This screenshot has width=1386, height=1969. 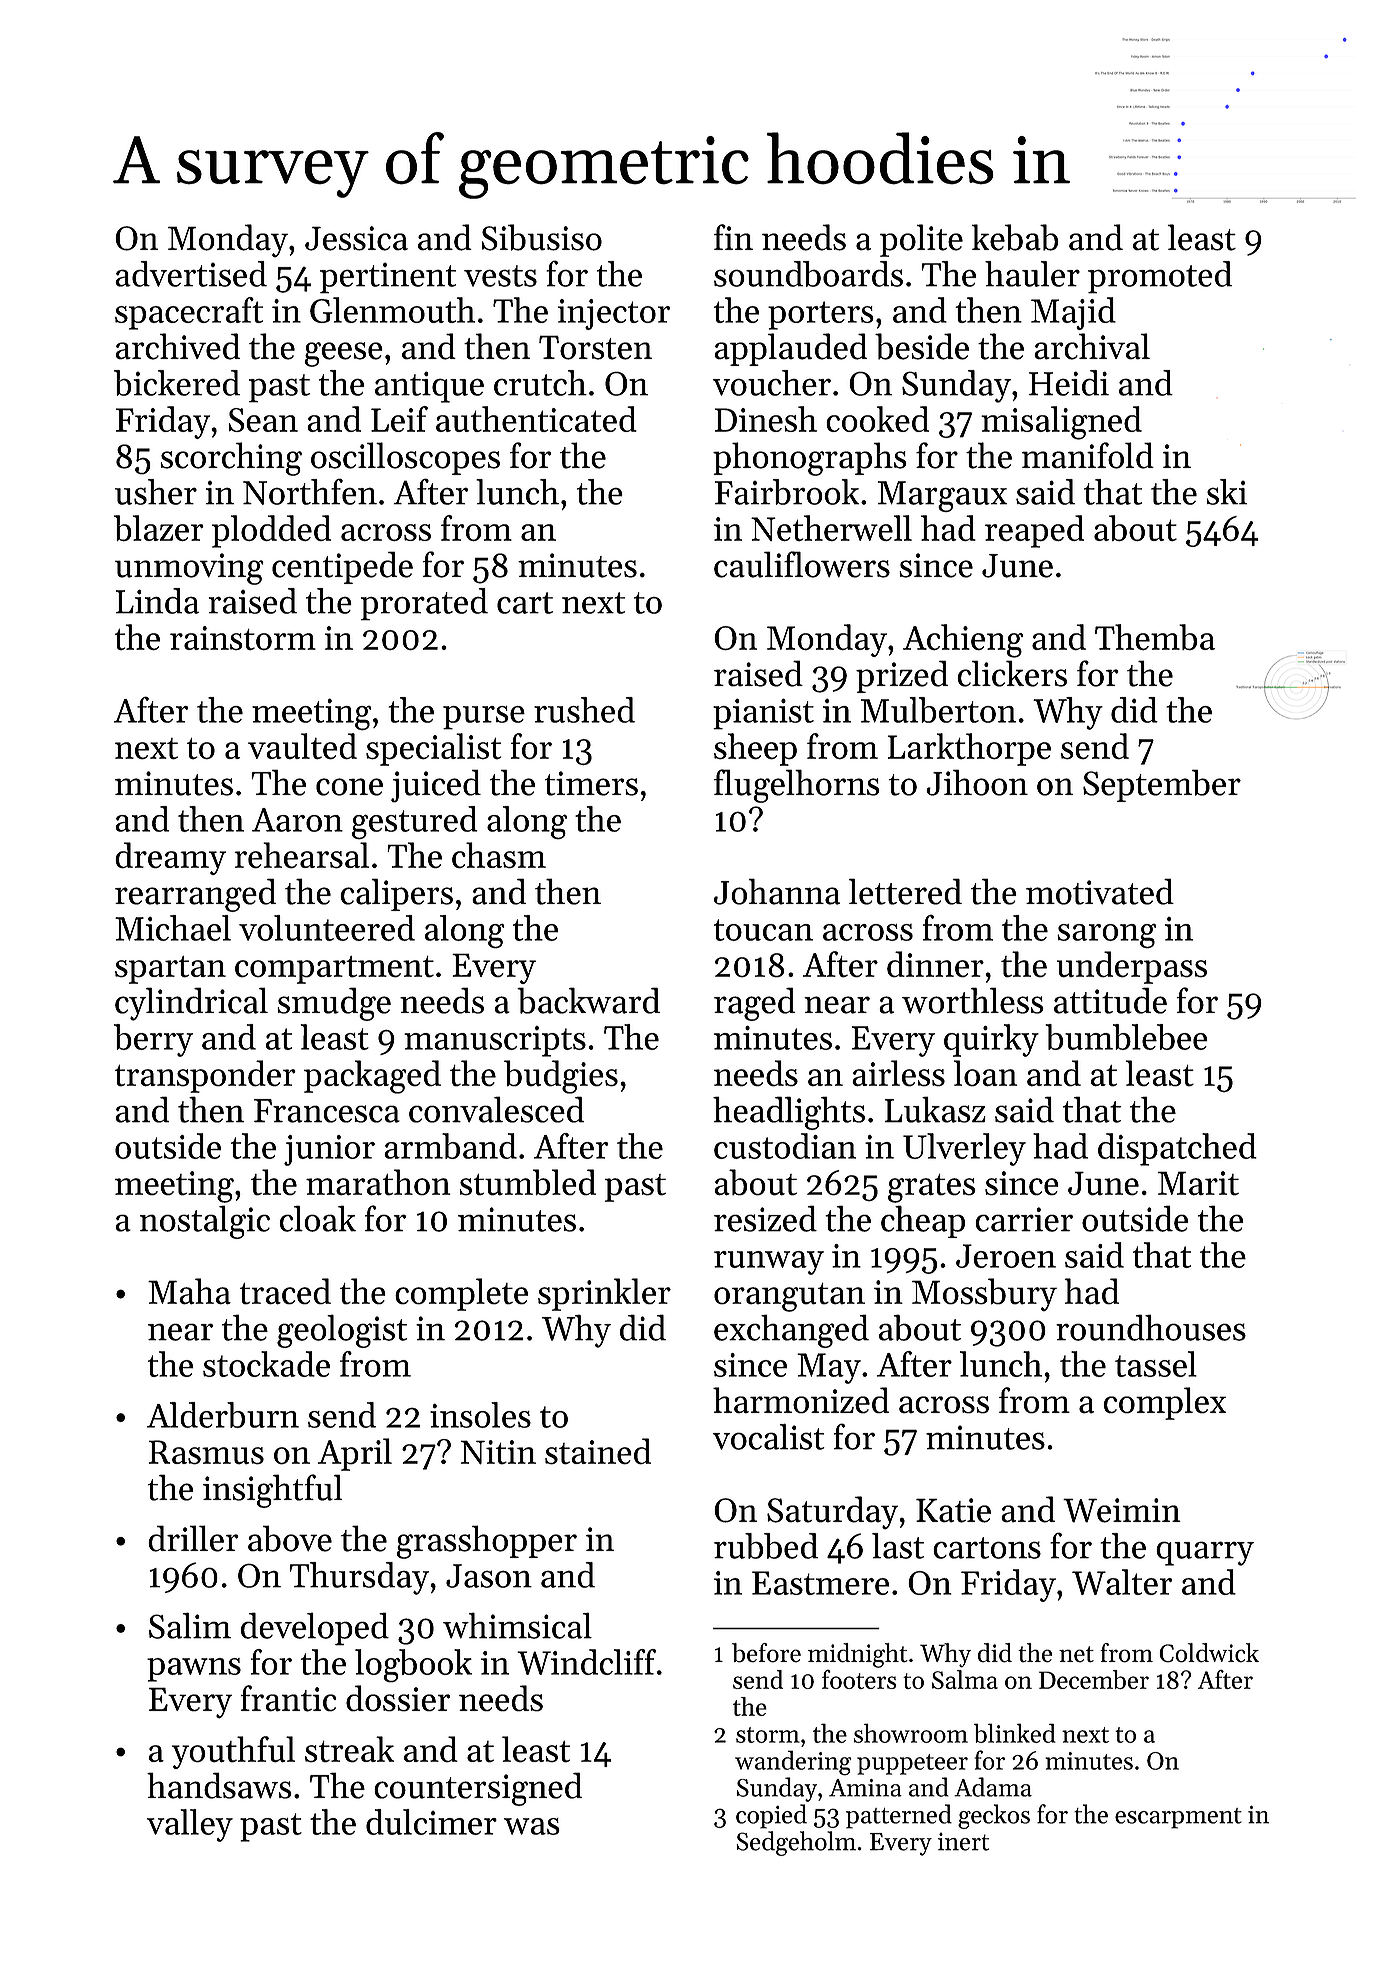 What do you see at coordinates (1227, 492) in the screenshot?
I see `ski` at bounding box center [1227, 492].
